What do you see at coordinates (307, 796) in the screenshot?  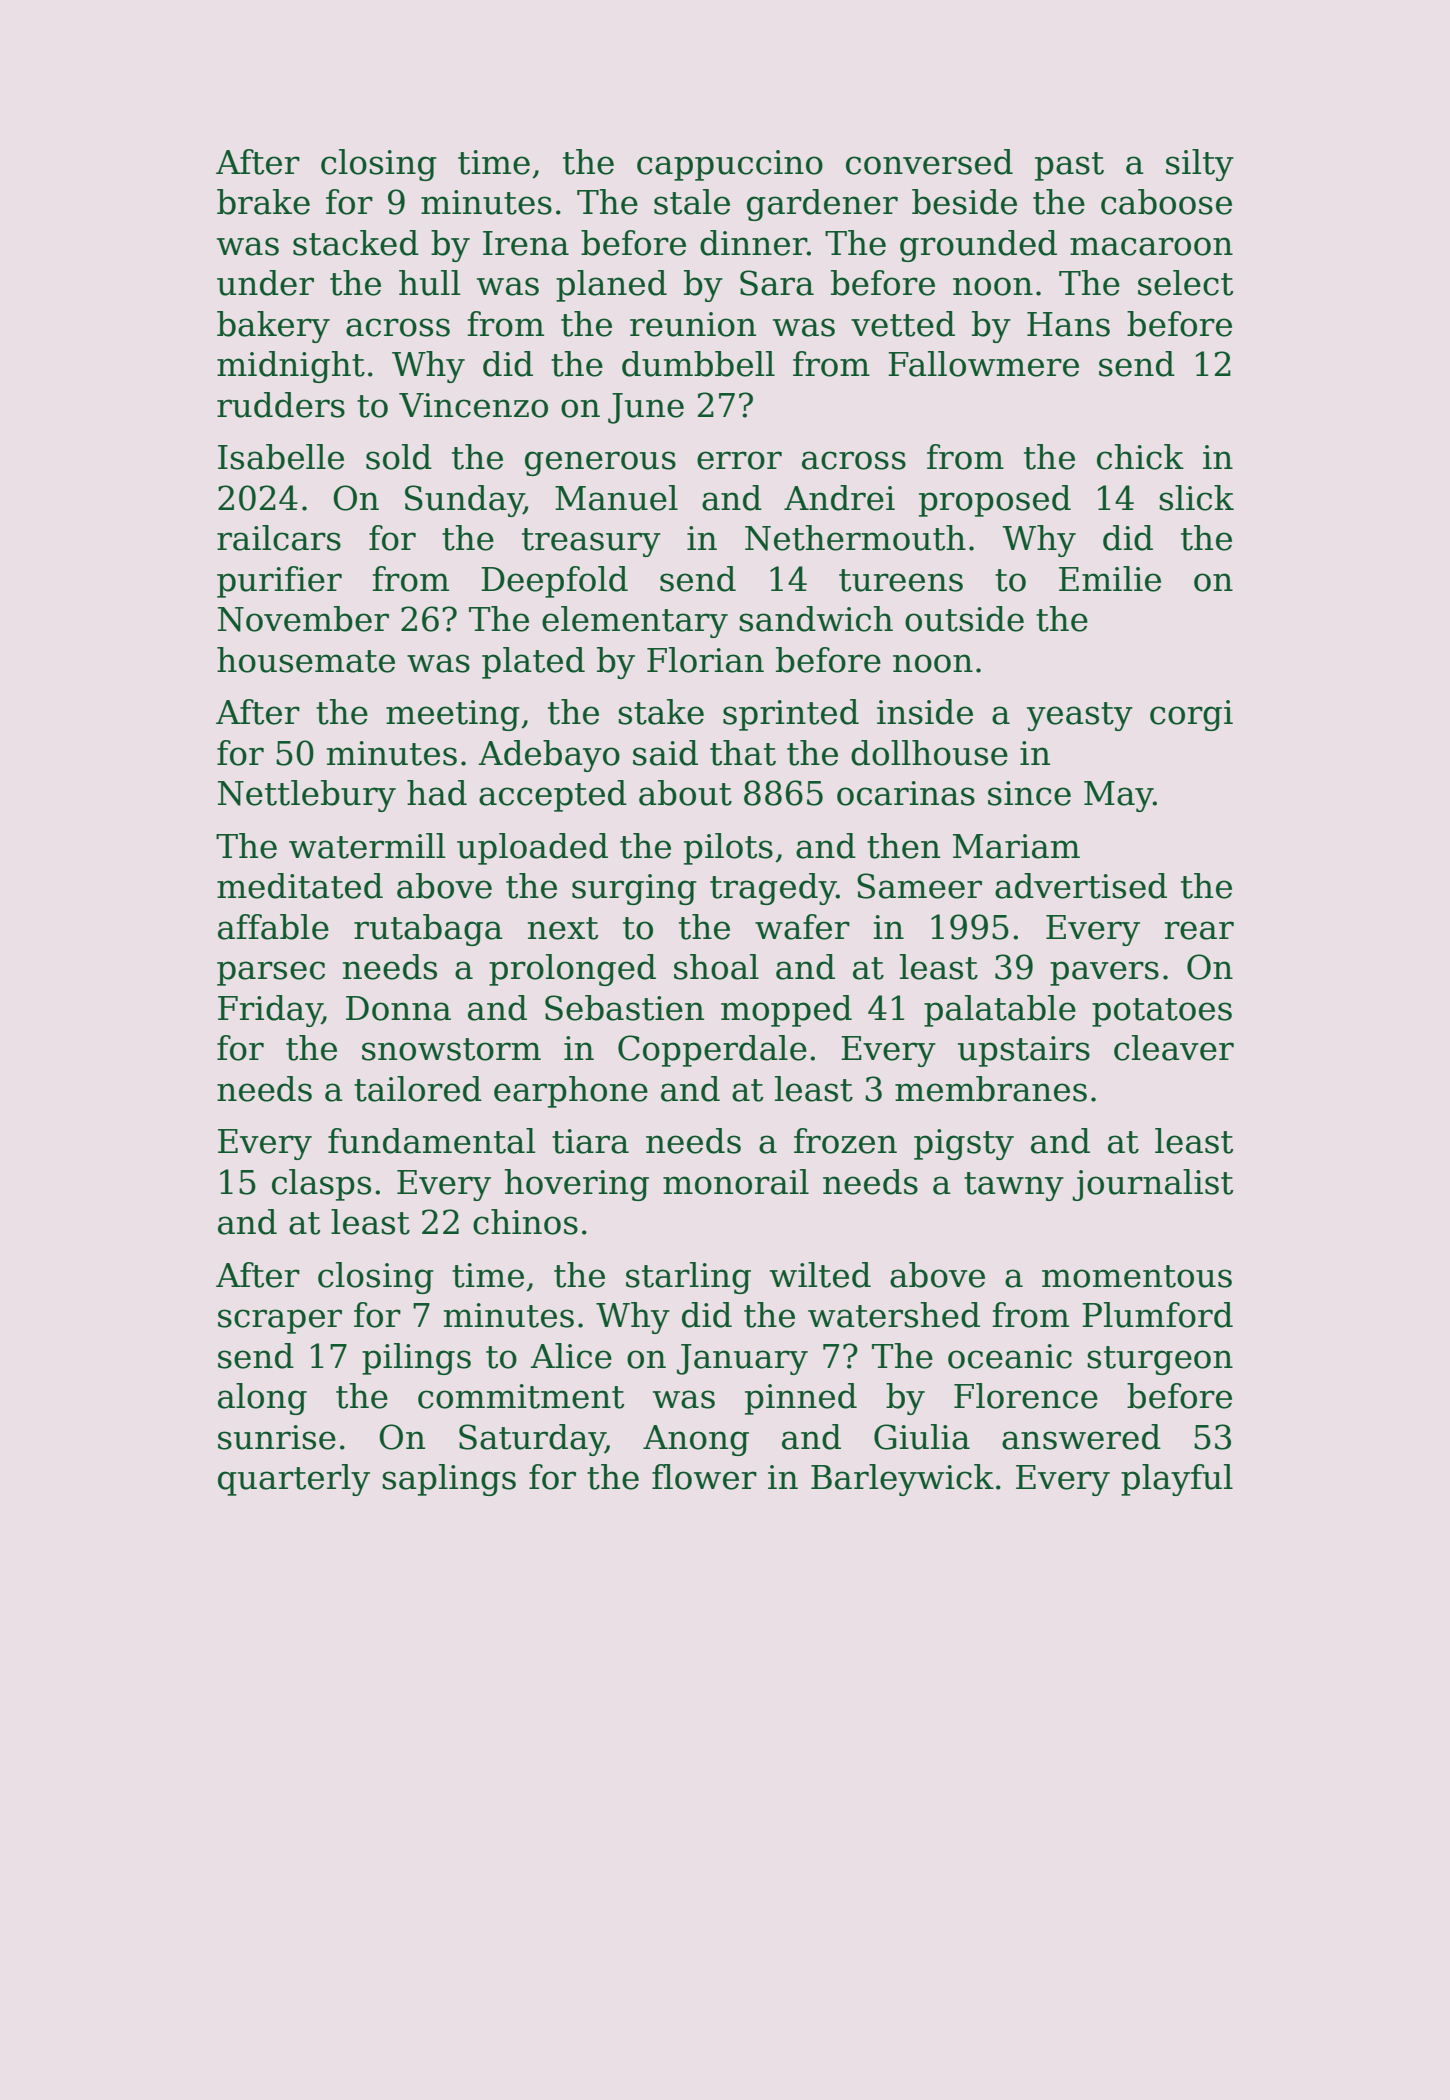 I see `Nettlebury` at bounding box center [307, 796].
